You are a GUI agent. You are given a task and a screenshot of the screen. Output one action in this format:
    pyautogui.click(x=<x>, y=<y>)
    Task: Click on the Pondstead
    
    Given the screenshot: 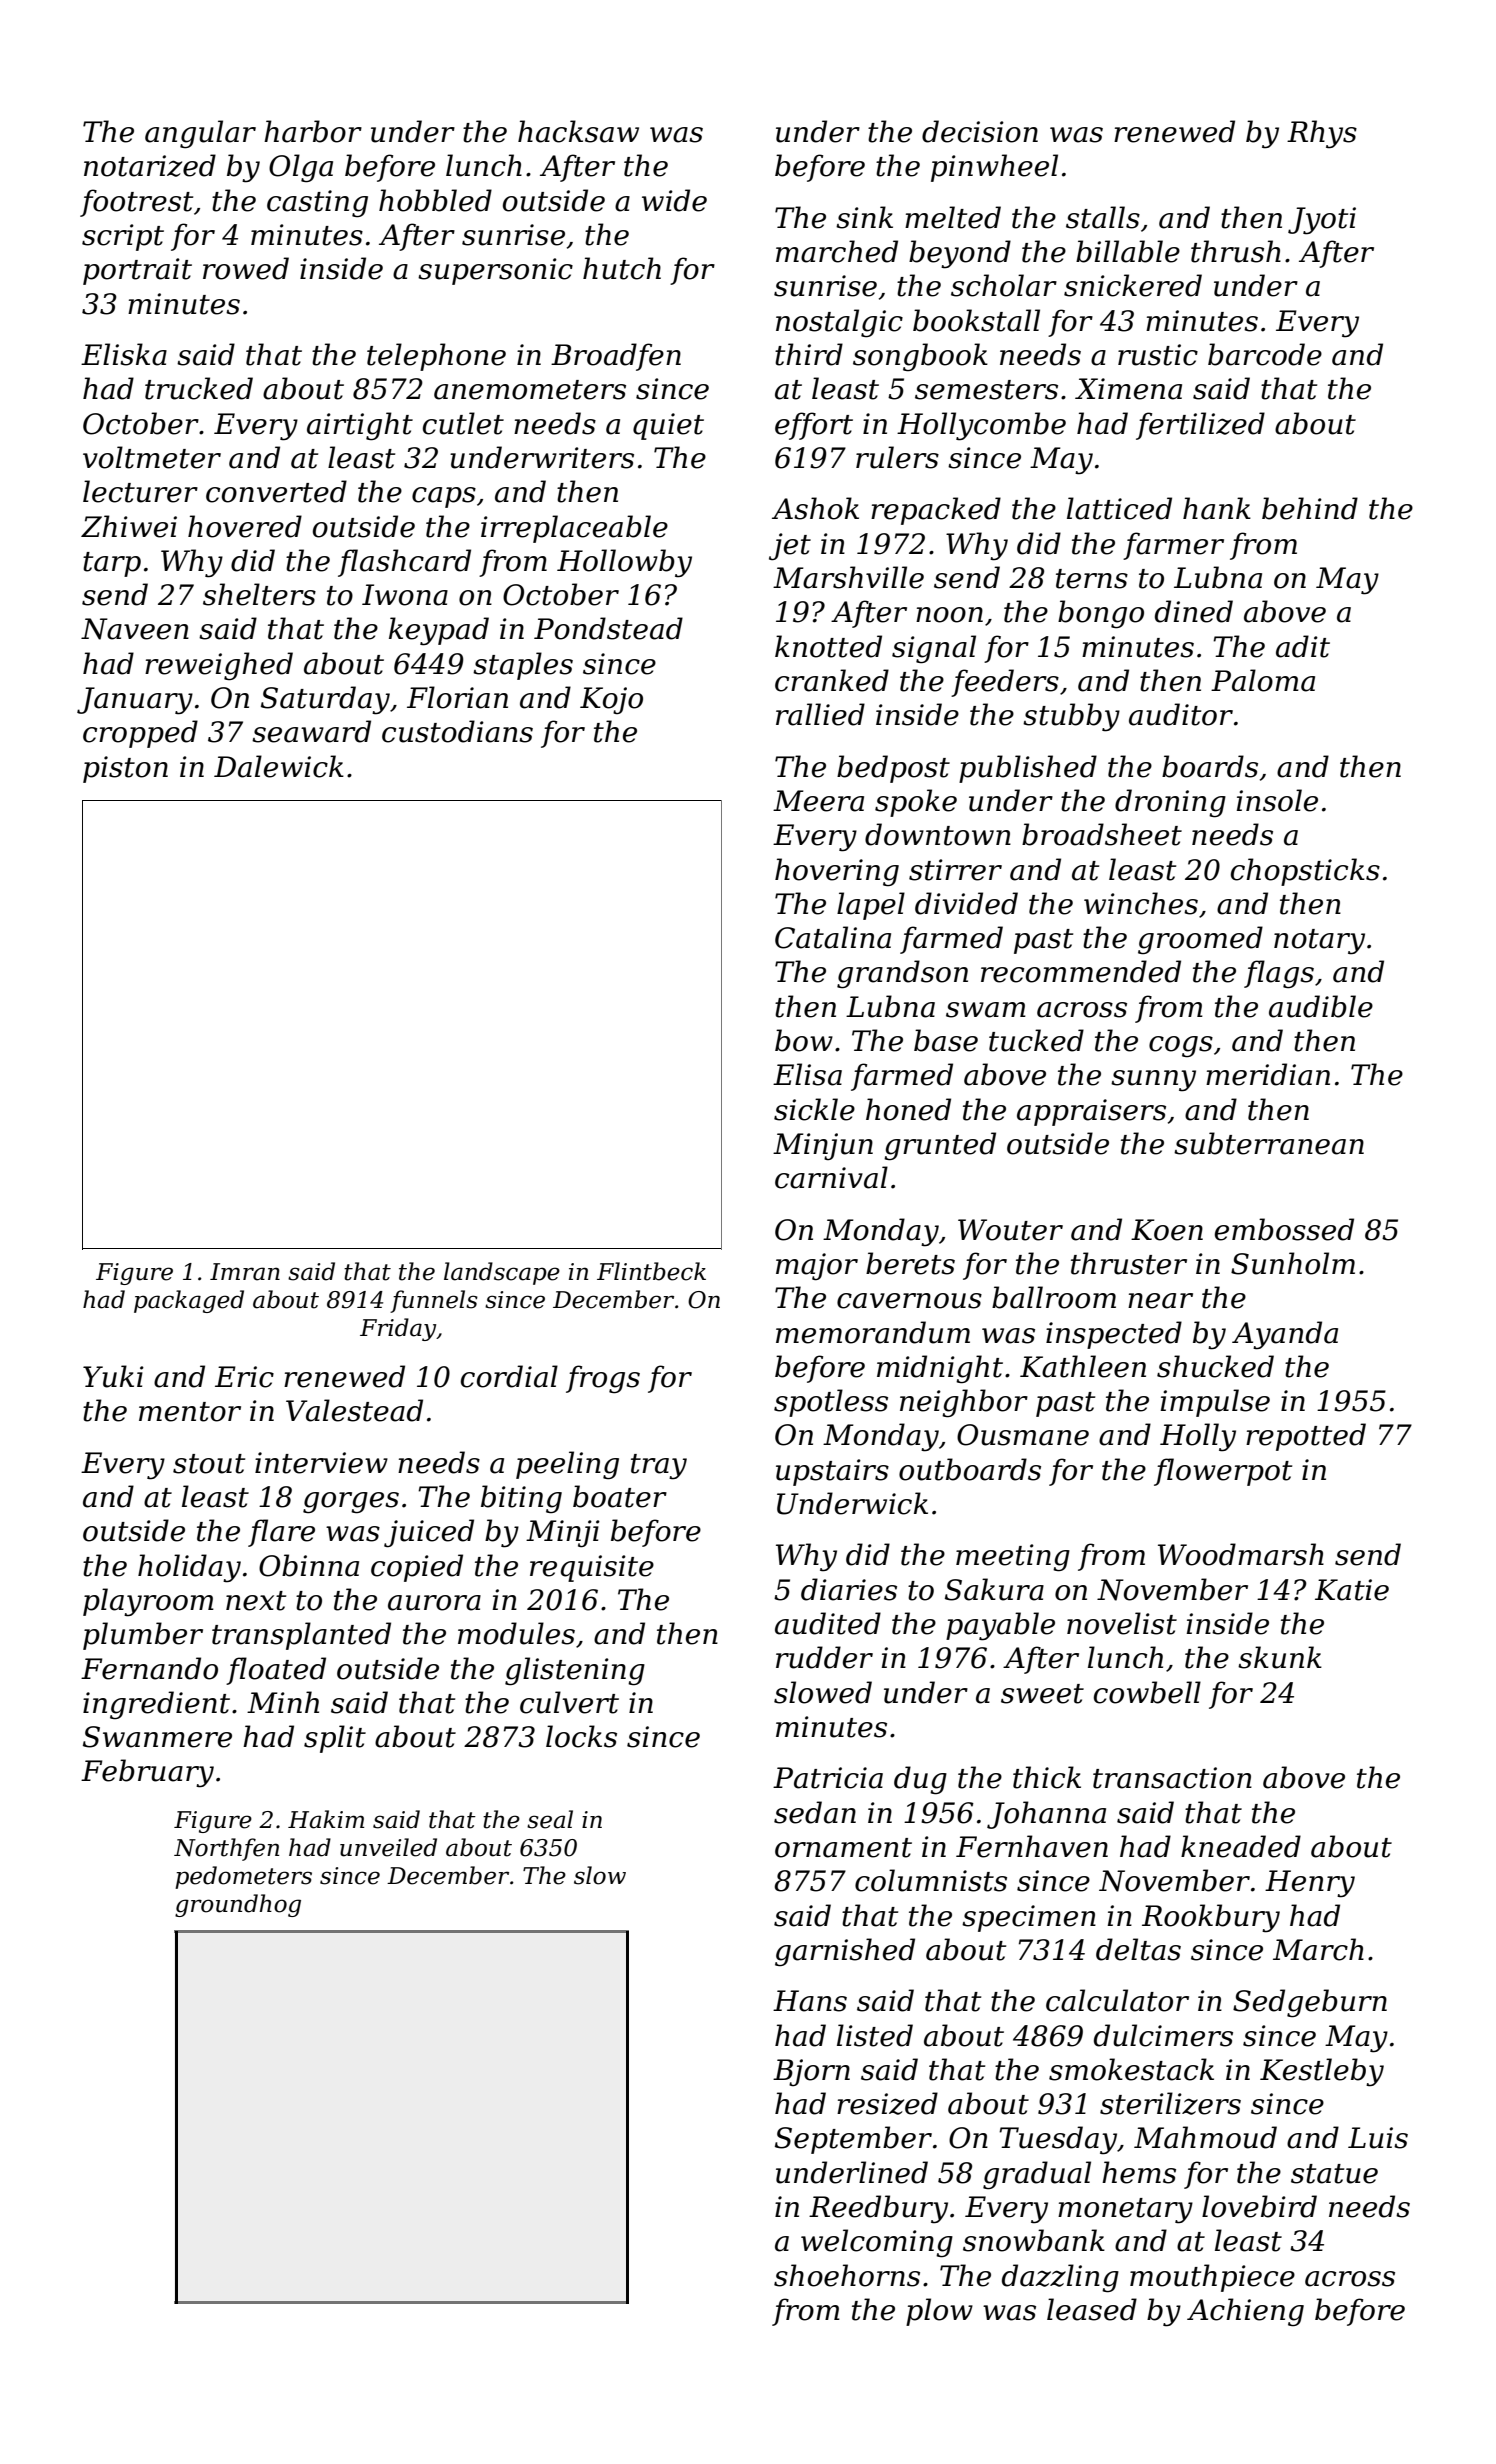 What is the action you would take?
    pyautogui.click(x=608, y=628)
